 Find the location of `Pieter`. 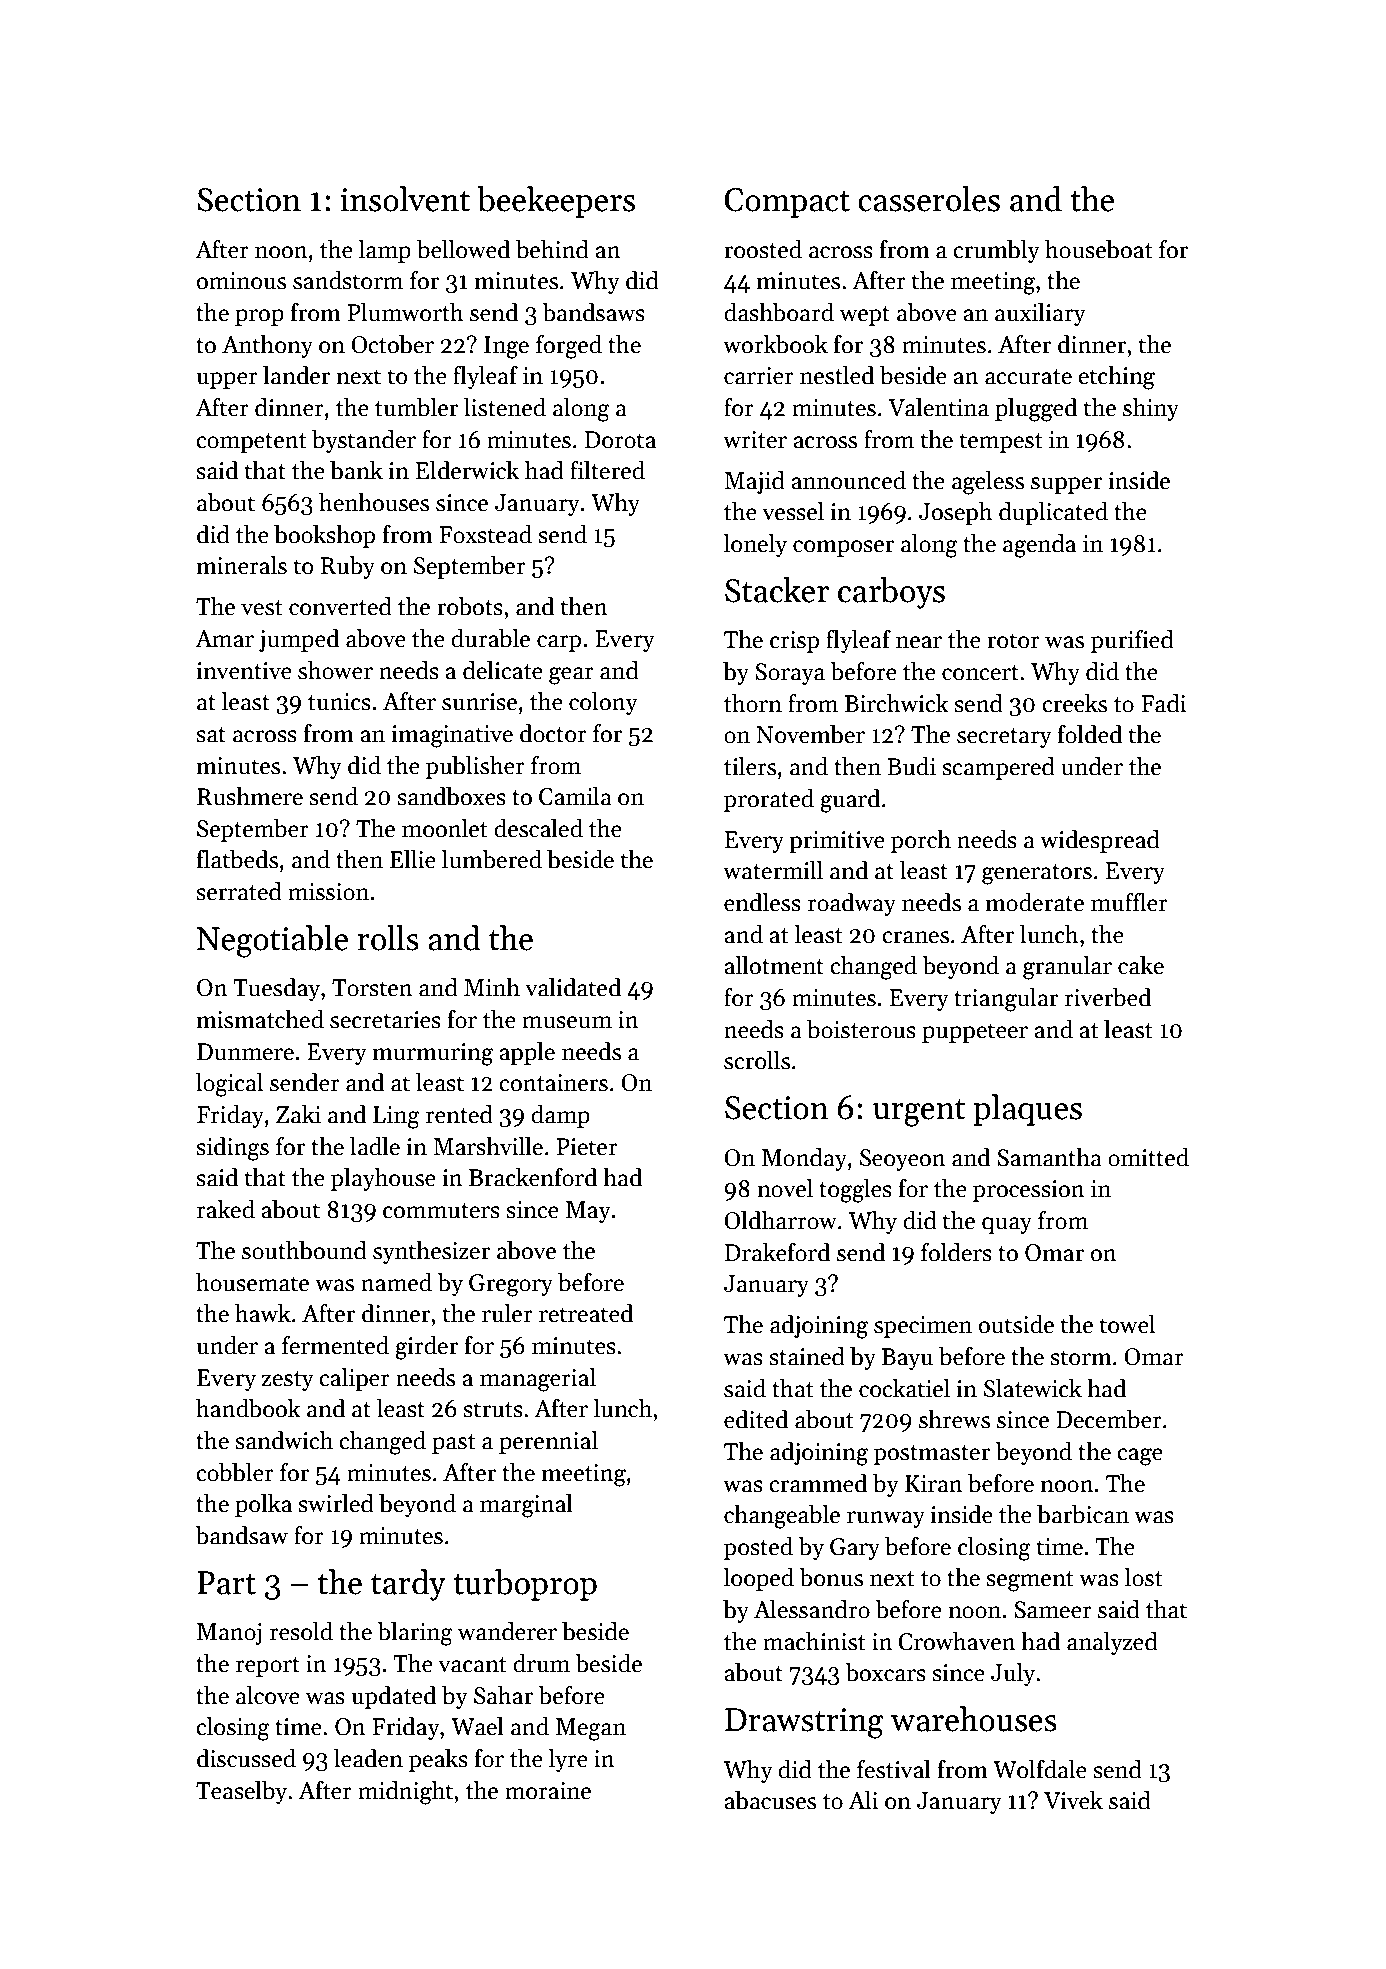

Pieter is located at coordinates (587, 1147).
